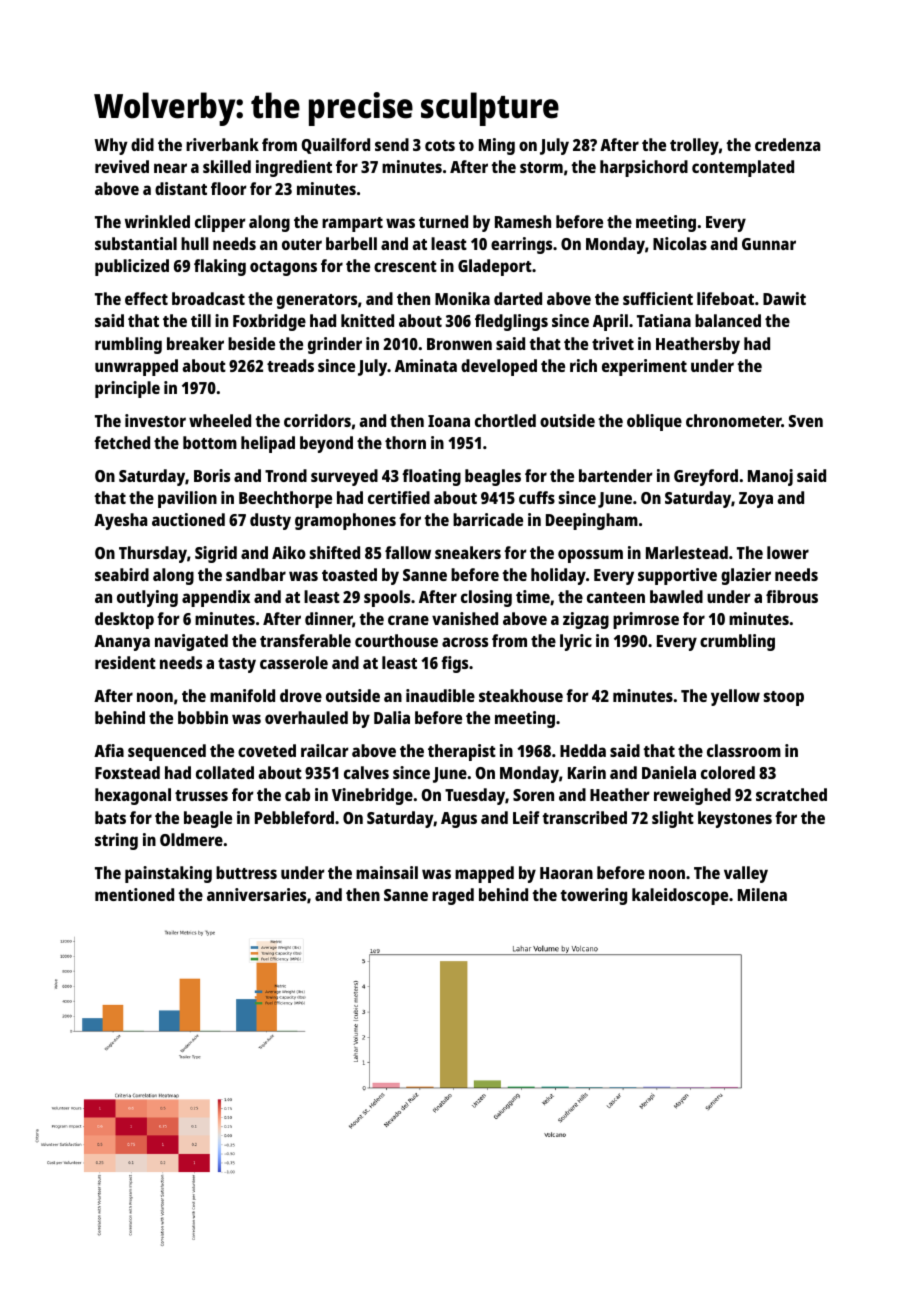  What do you see at coordinates (680, 243) in the screenshot?
I see `Nicolas` at bounding box center [680, 243].
